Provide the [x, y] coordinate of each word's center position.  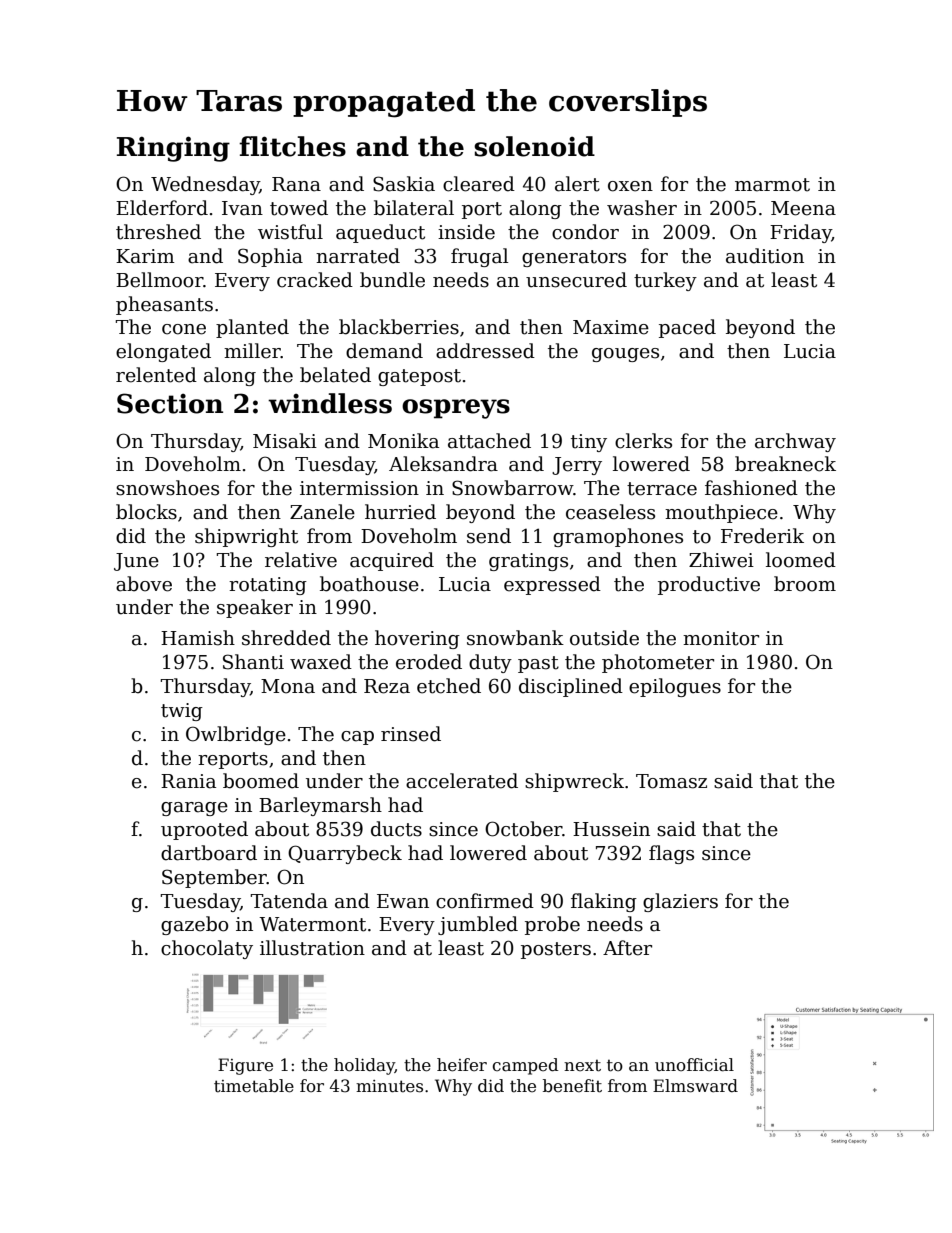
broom [805, 584]
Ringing [173, 149]
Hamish [198, 638]
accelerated [462, 781]
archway [795, 442]
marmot [772, 185]
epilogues [675, 687]
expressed [552, 585]
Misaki [285, 441]
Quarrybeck [345, 854]
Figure [245, 1066]
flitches [292, 146]
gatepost [419, 377]
